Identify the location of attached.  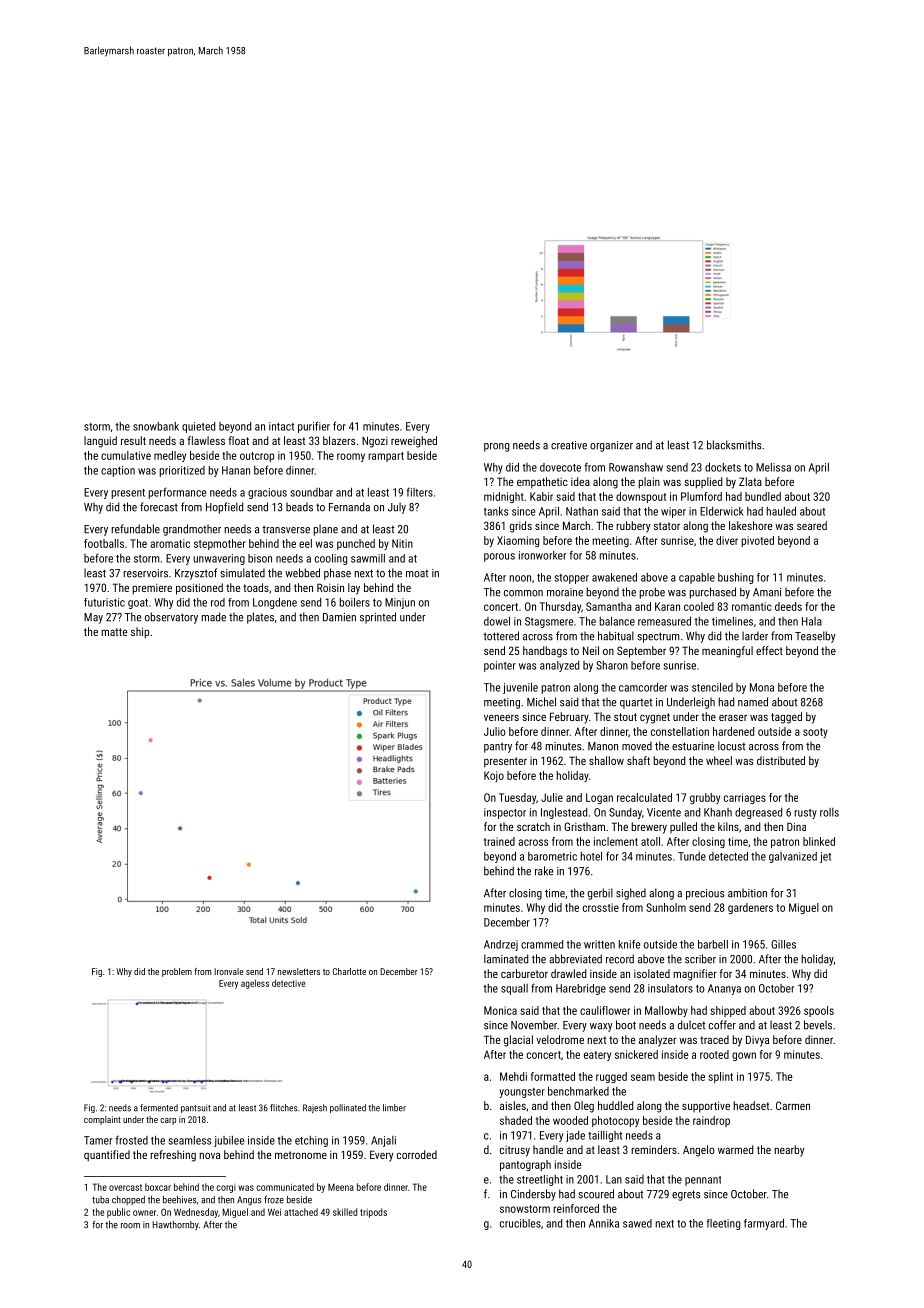
(301, 1212).
